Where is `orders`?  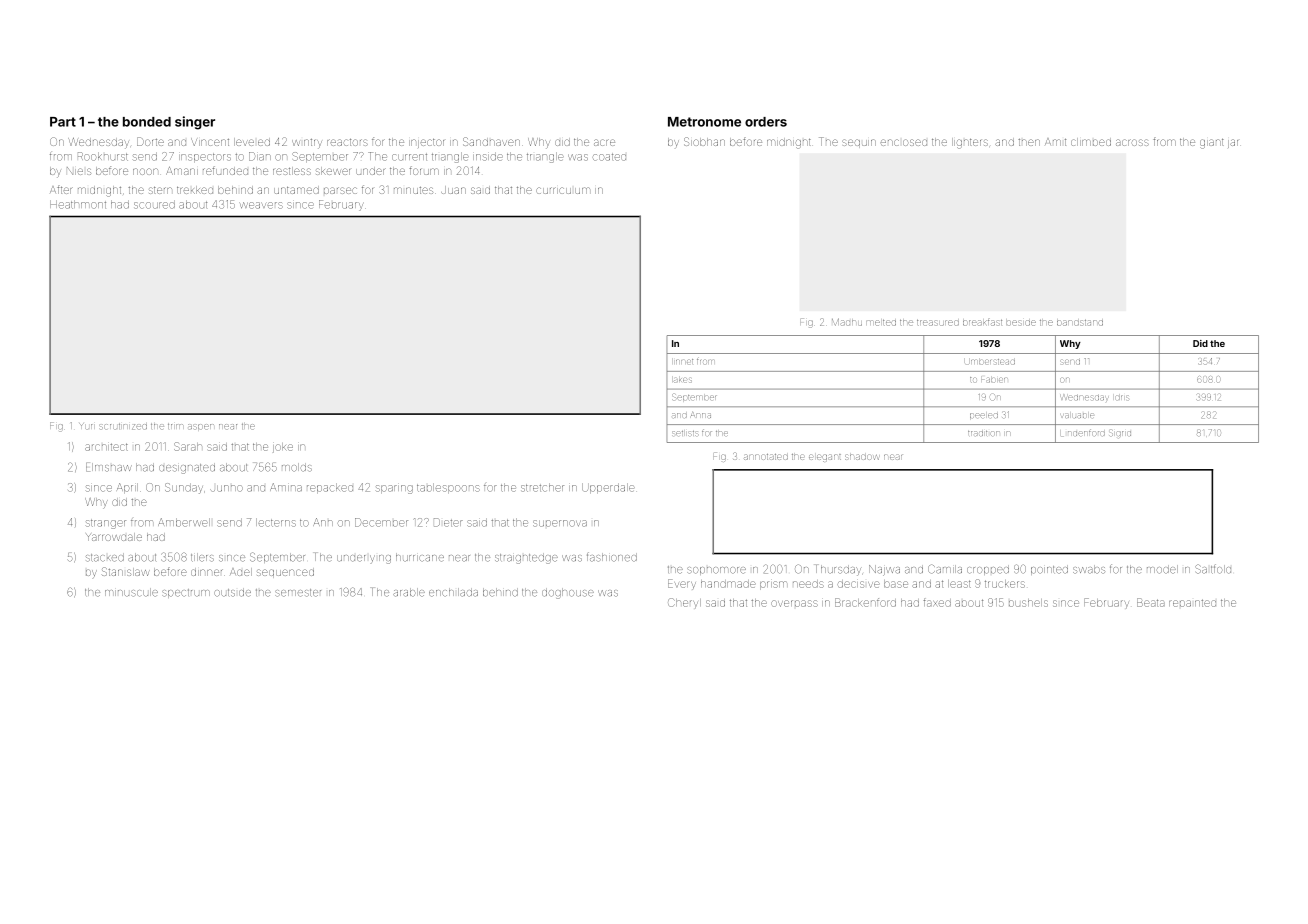 orders is located at coordinates (766, 122).
